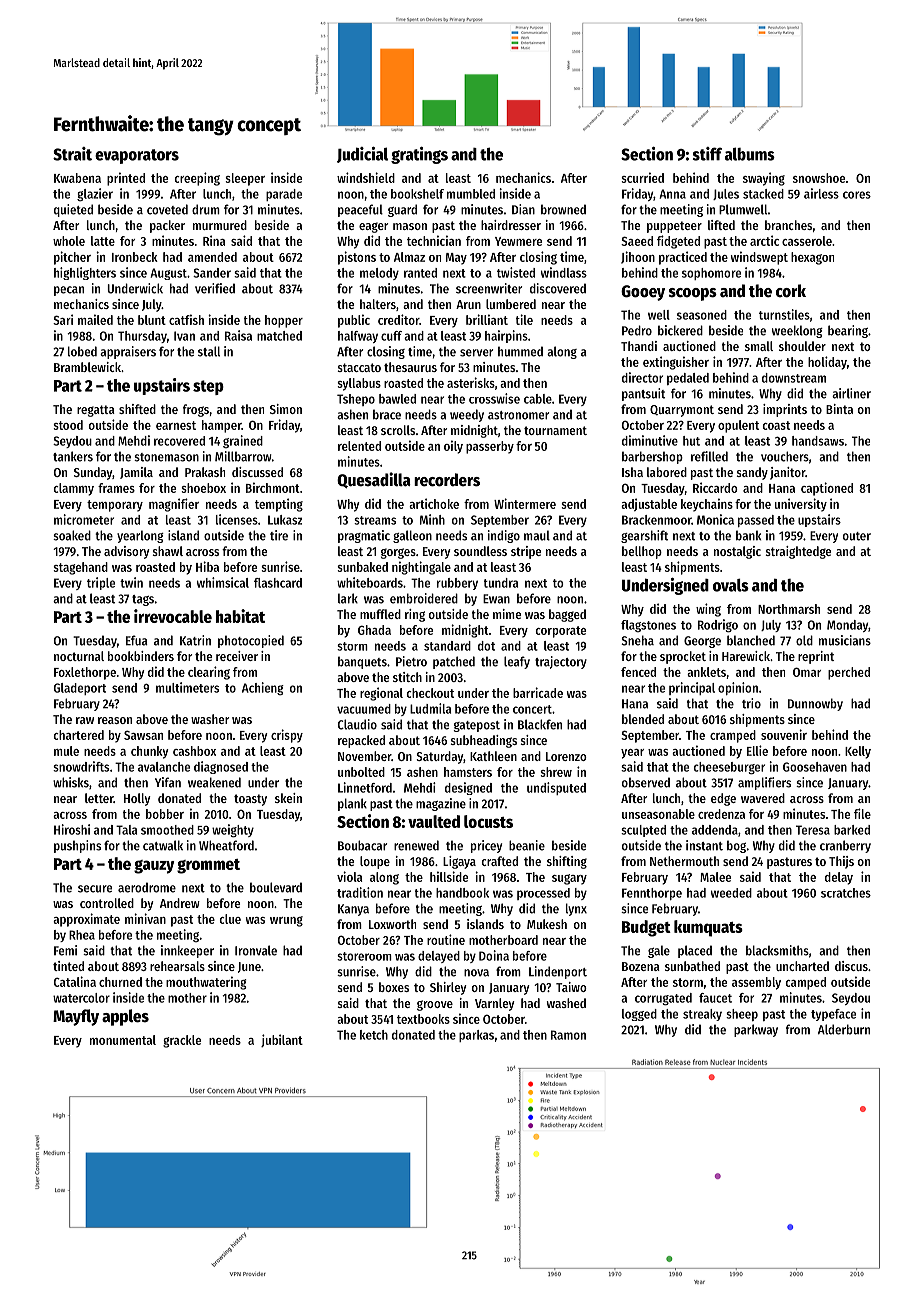 This screenshot has width=924, height=1308. What do you see at coordinates (349, 876) in the screenshot?
I see `viola` at bounding box center [349, 876].
